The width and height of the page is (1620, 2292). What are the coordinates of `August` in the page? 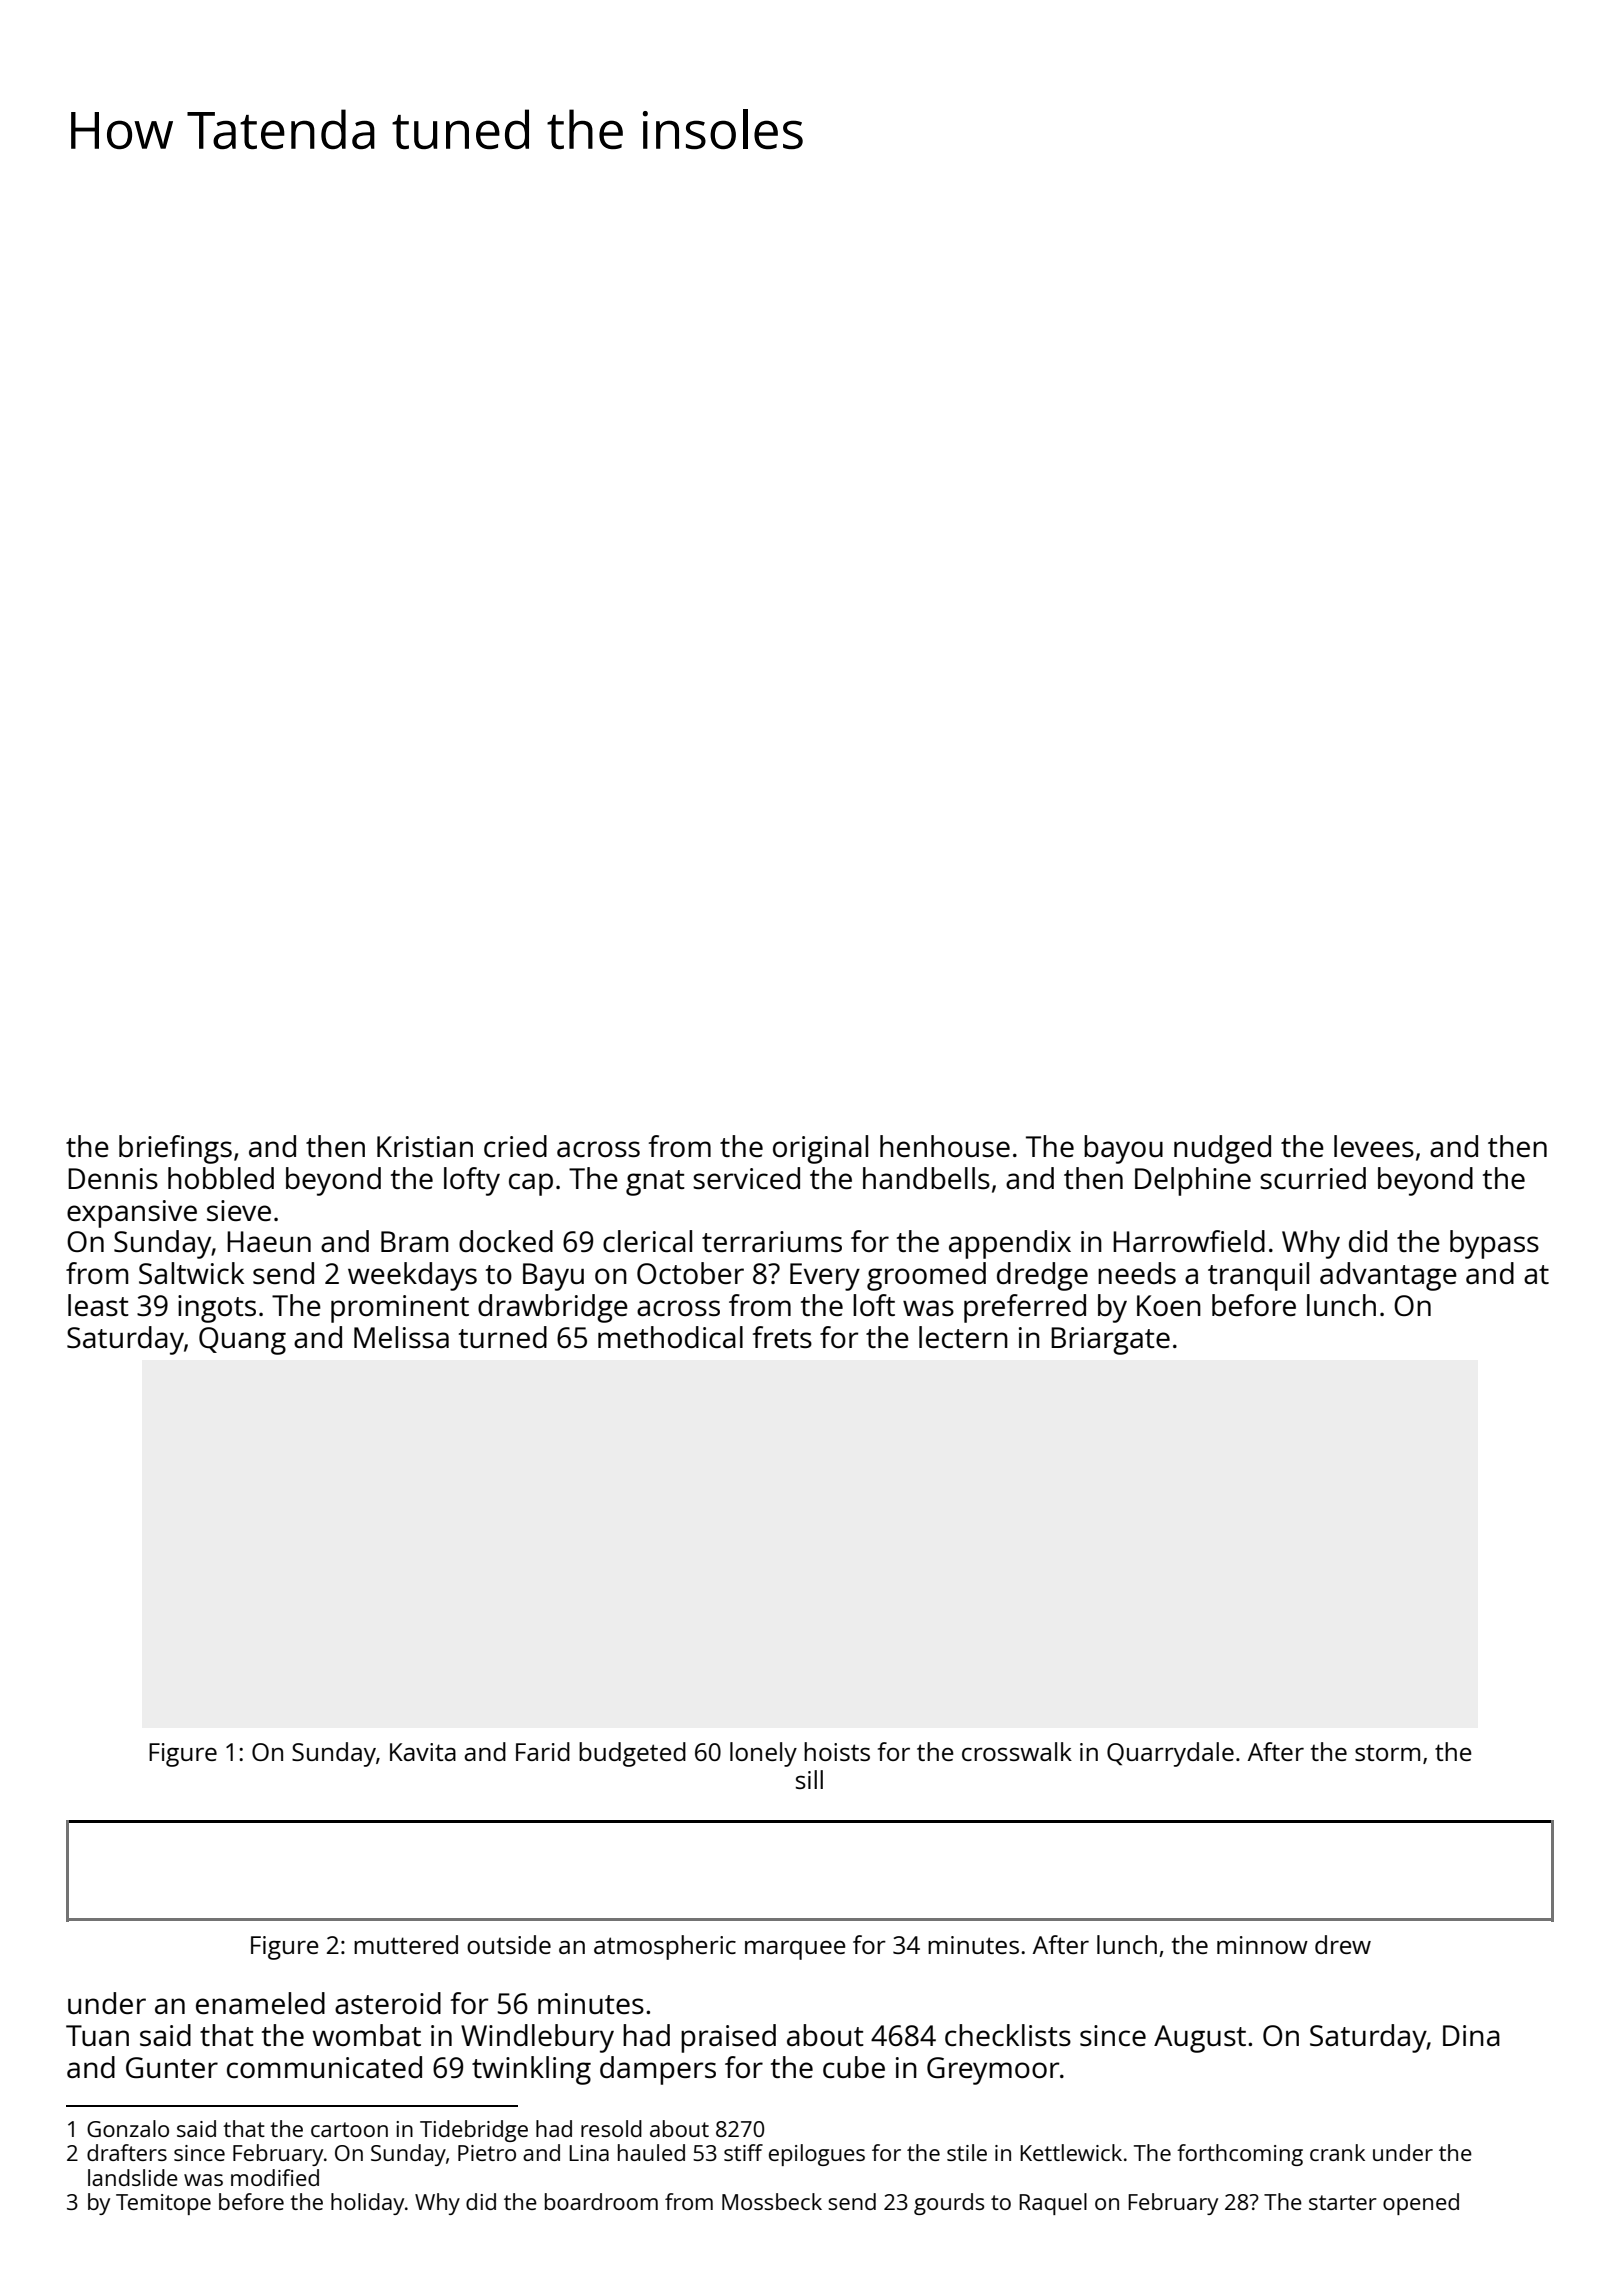 It's located at (1200, 2039).
